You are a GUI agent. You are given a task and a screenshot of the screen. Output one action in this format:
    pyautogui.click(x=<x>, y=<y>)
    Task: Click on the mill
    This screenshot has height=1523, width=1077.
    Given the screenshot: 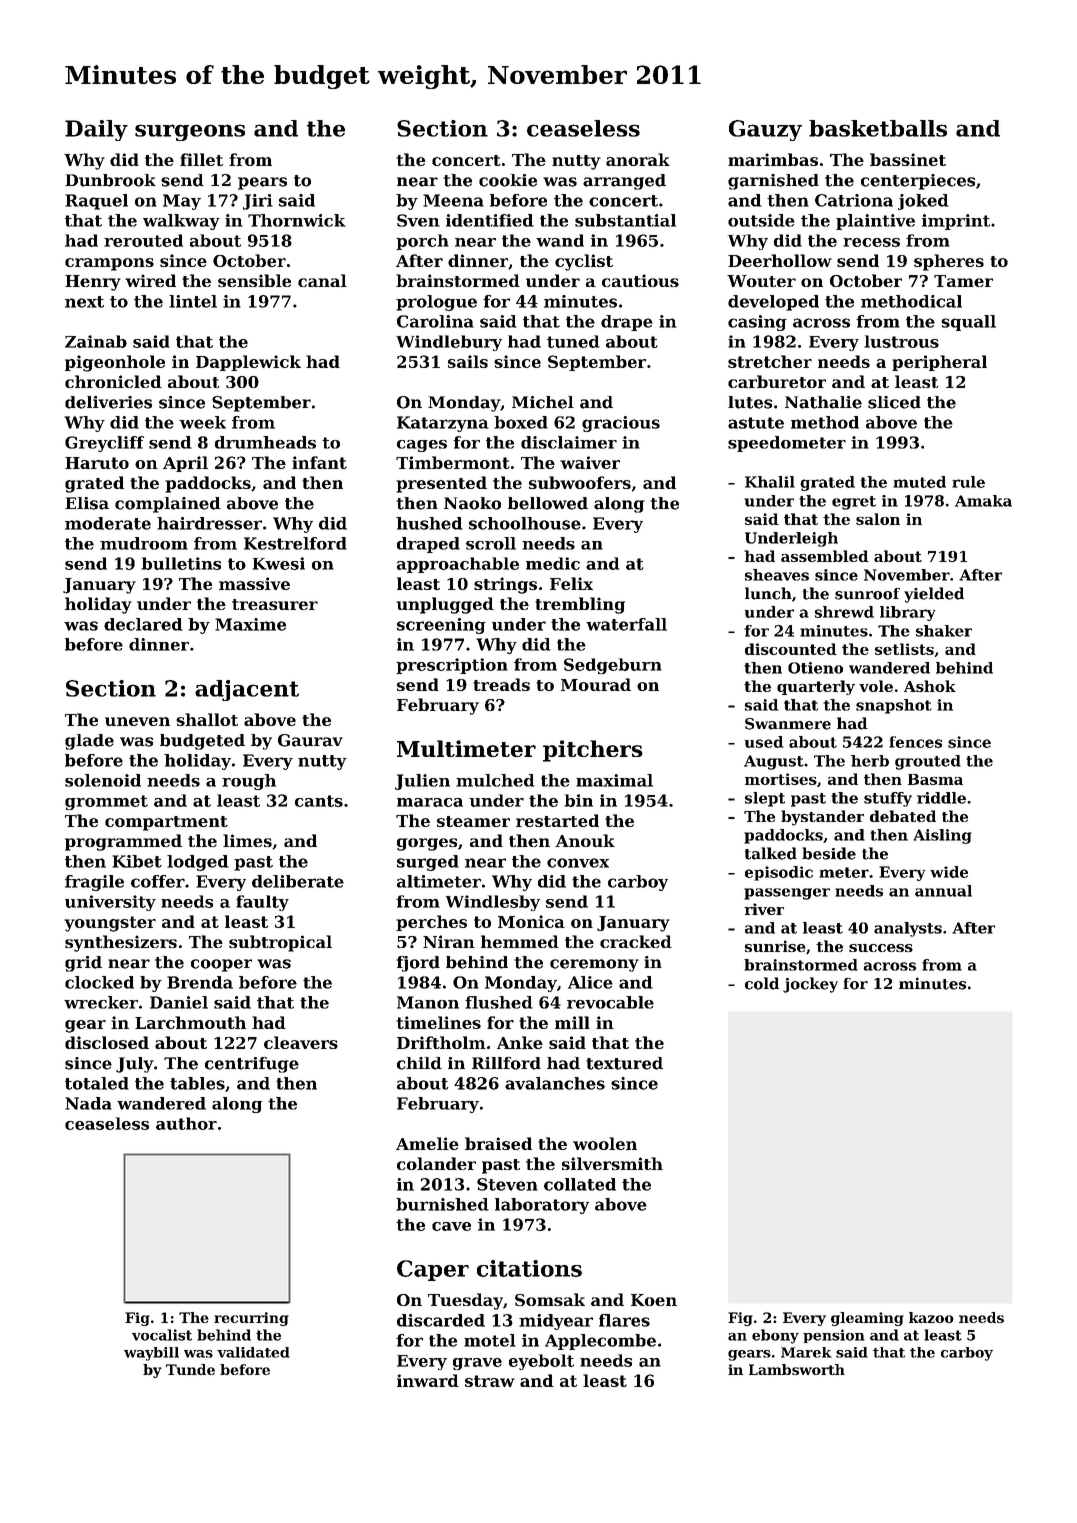 What is the action you would take?
    pyautogui.click(x=572, y=1022)
